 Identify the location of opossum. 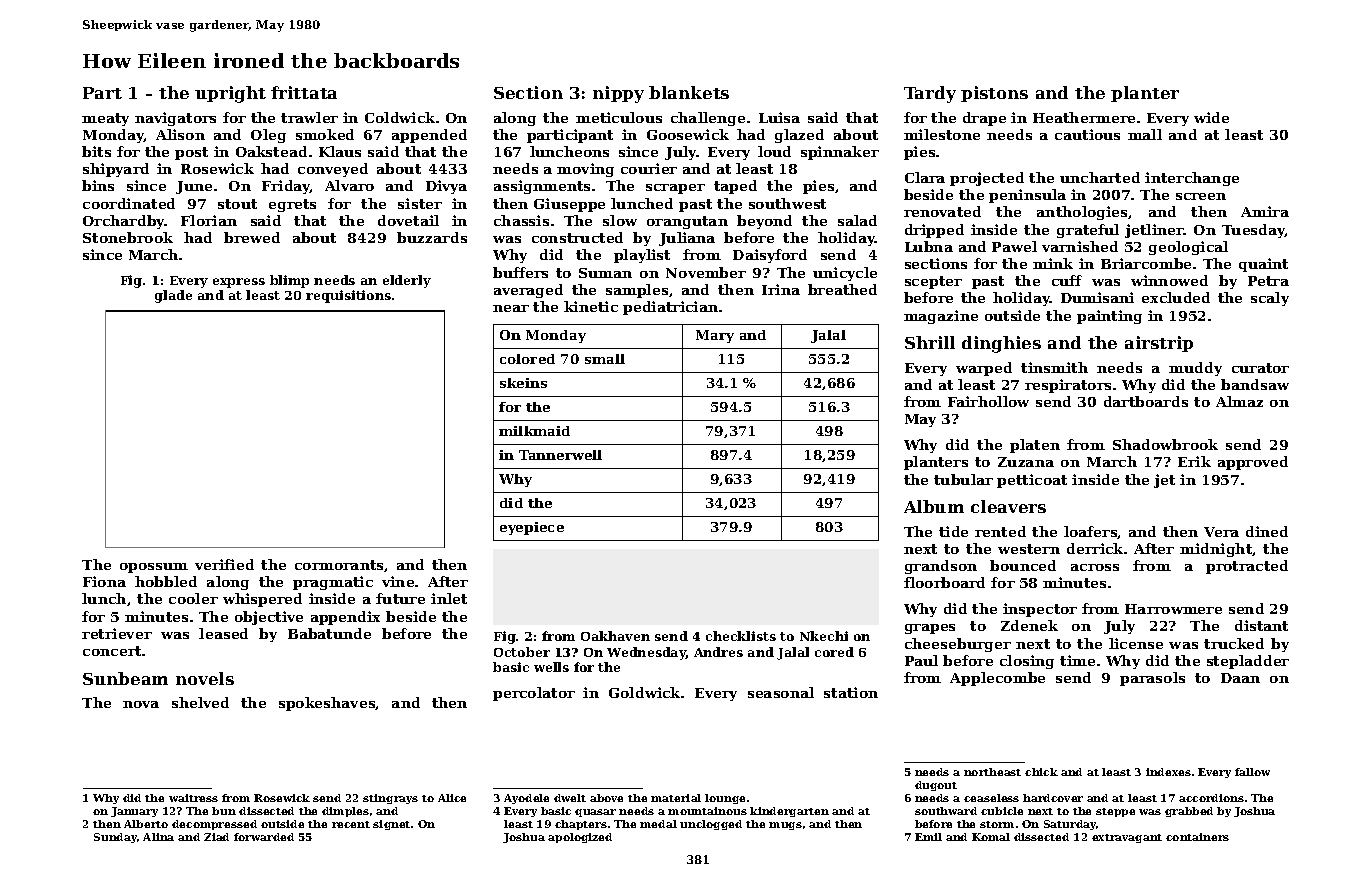
(154, 568).
